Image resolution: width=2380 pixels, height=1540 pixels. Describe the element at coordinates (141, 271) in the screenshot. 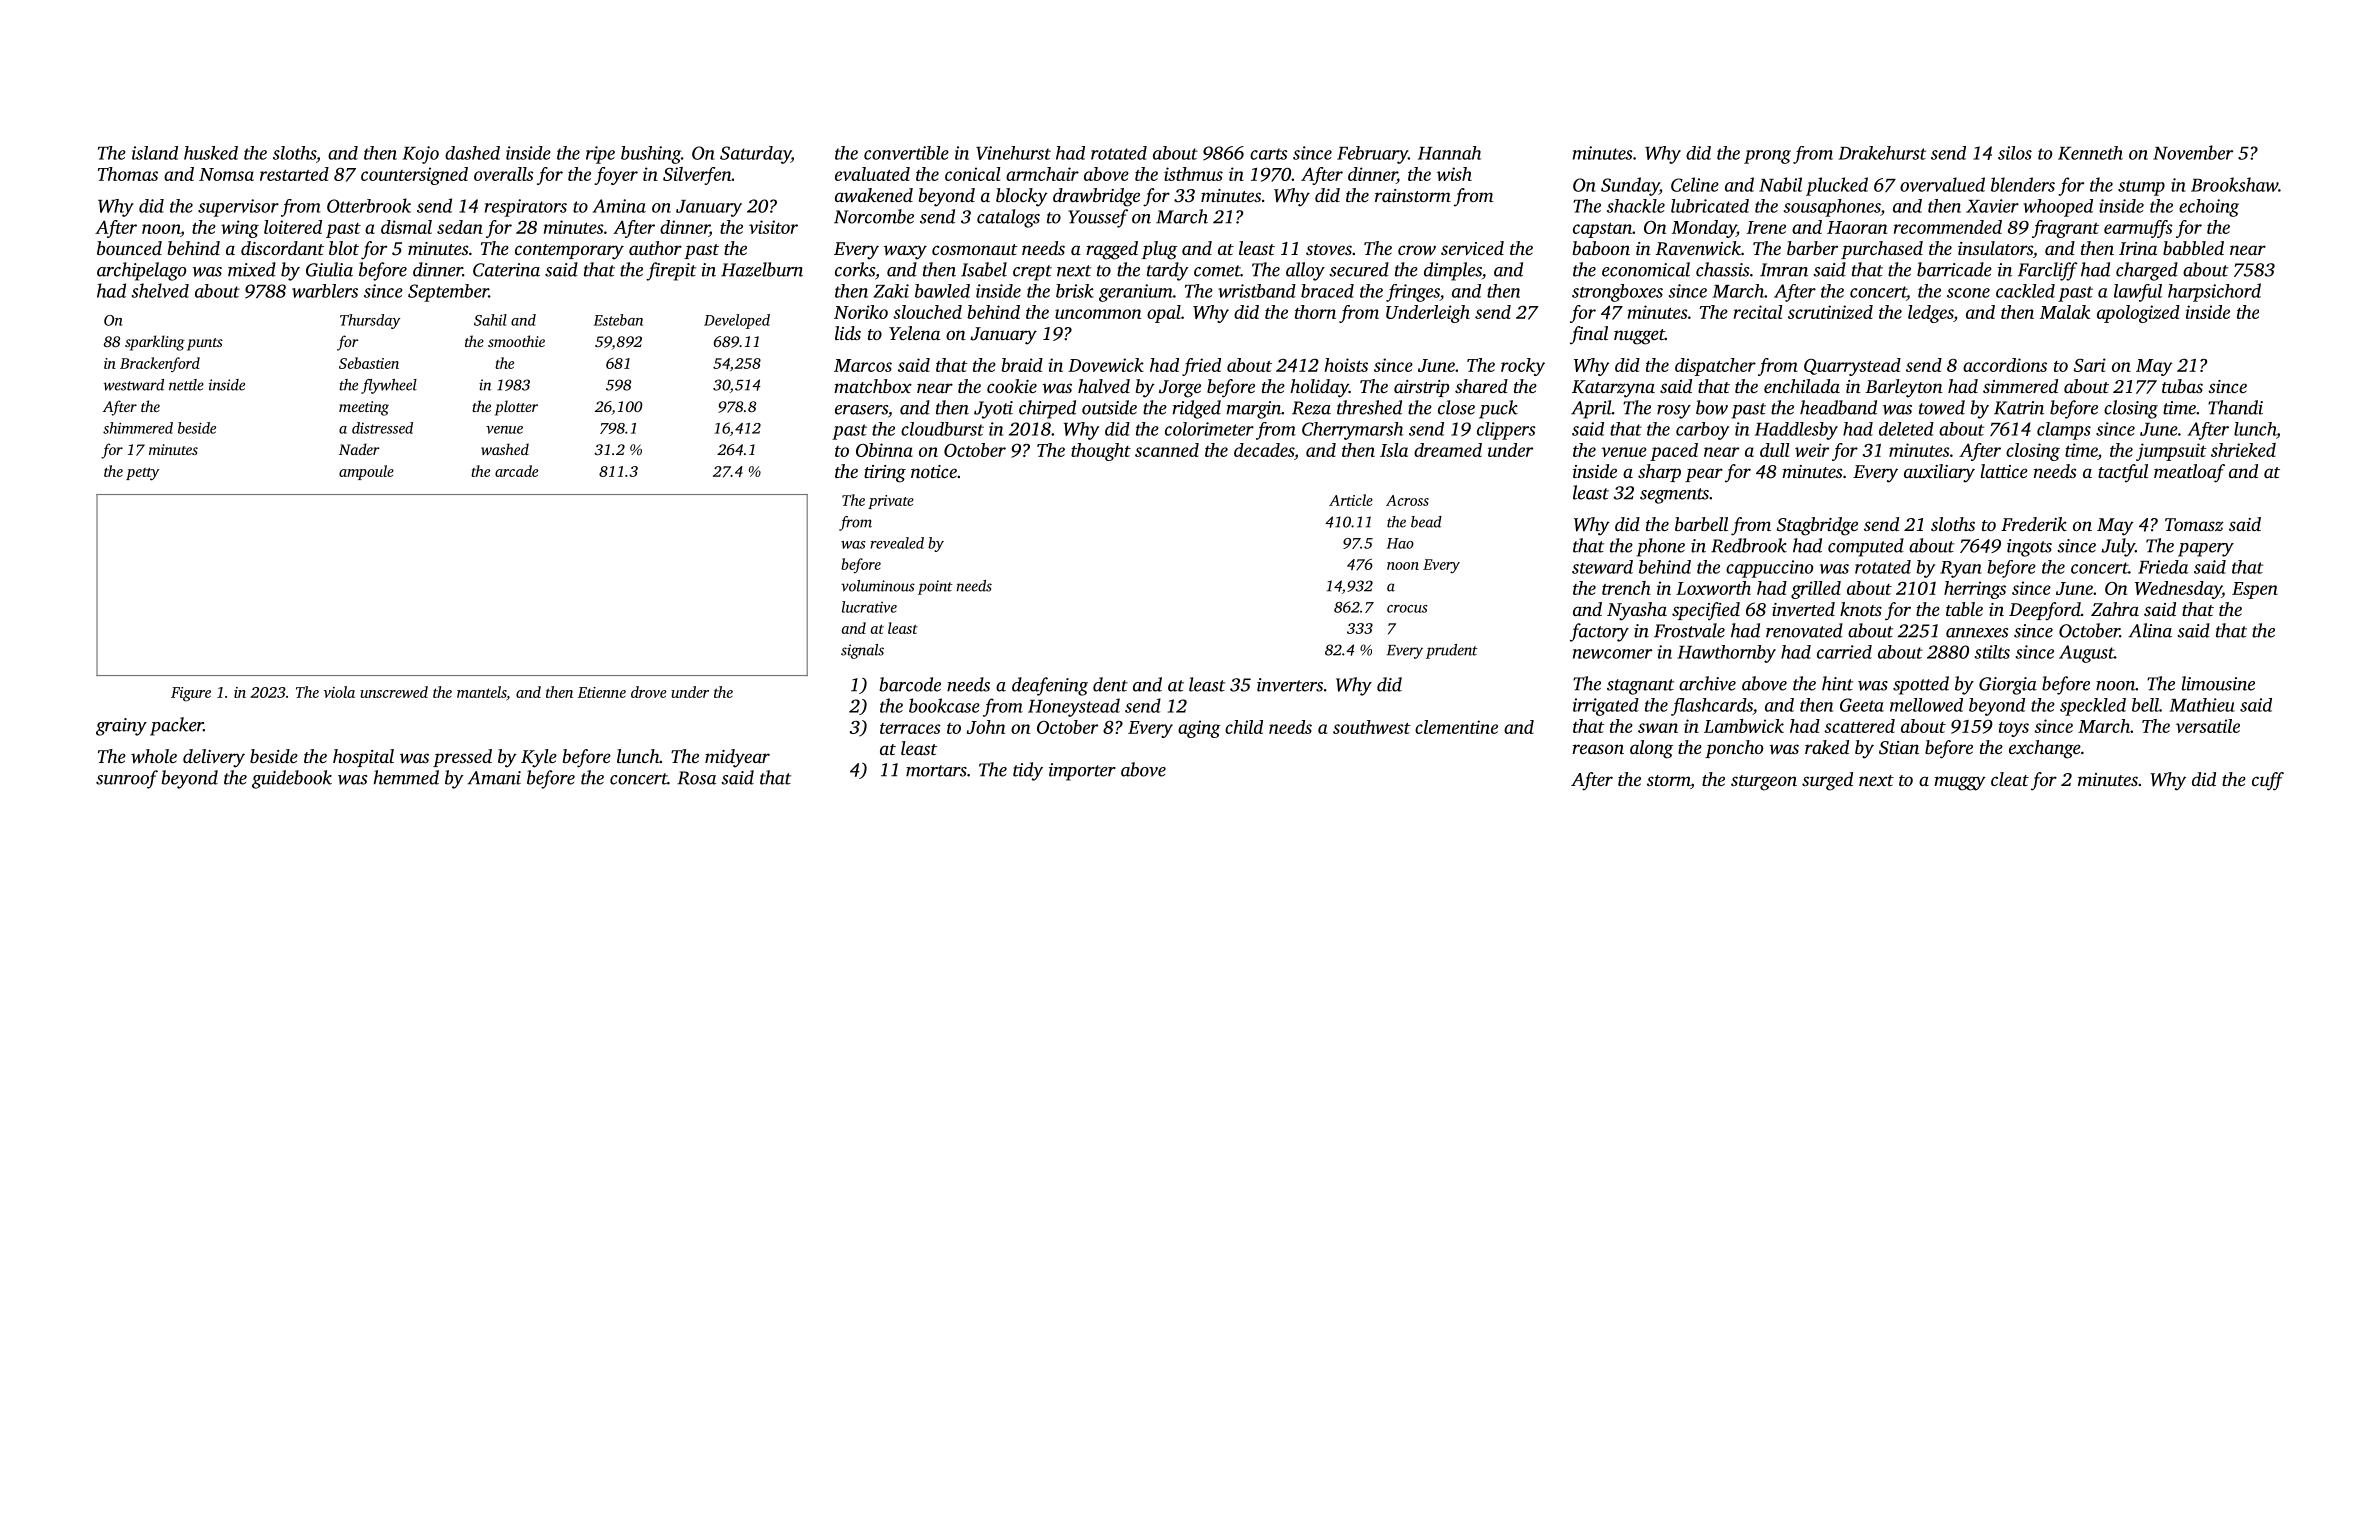

I see `archipelago` at that location.
